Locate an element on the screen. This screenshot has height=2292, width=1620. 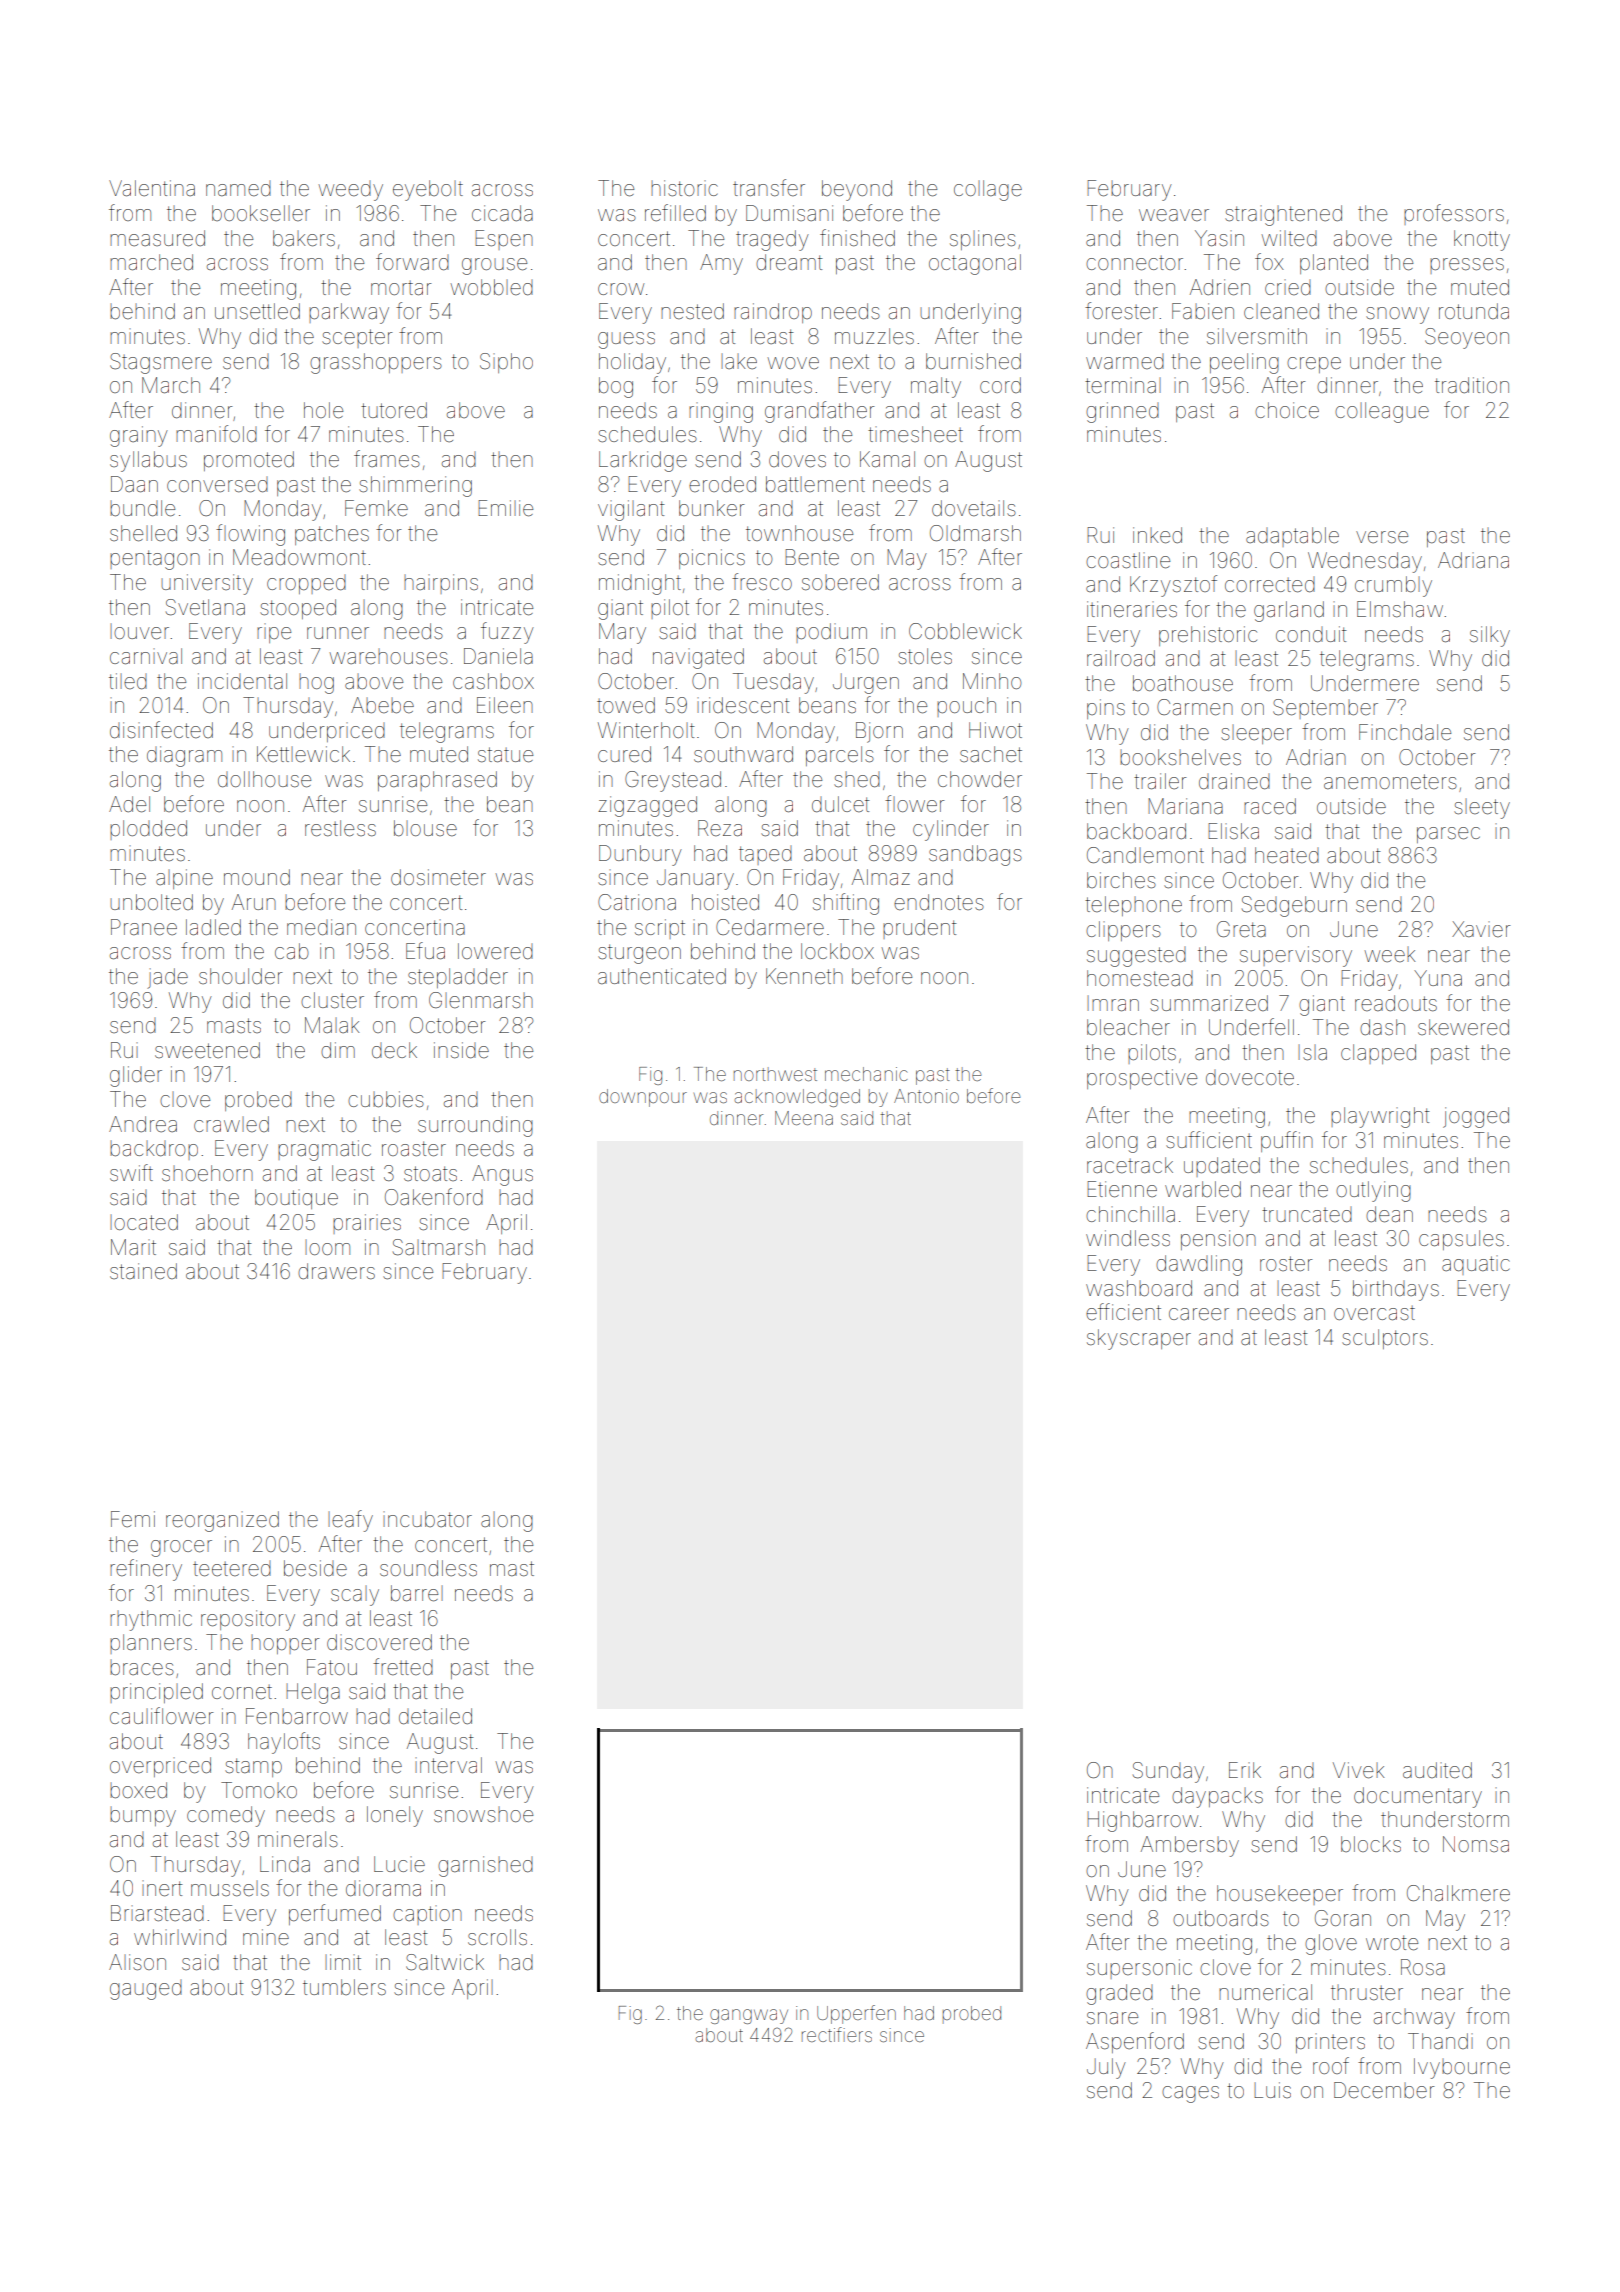
Erik is located at coordinates (1245, 1770).
